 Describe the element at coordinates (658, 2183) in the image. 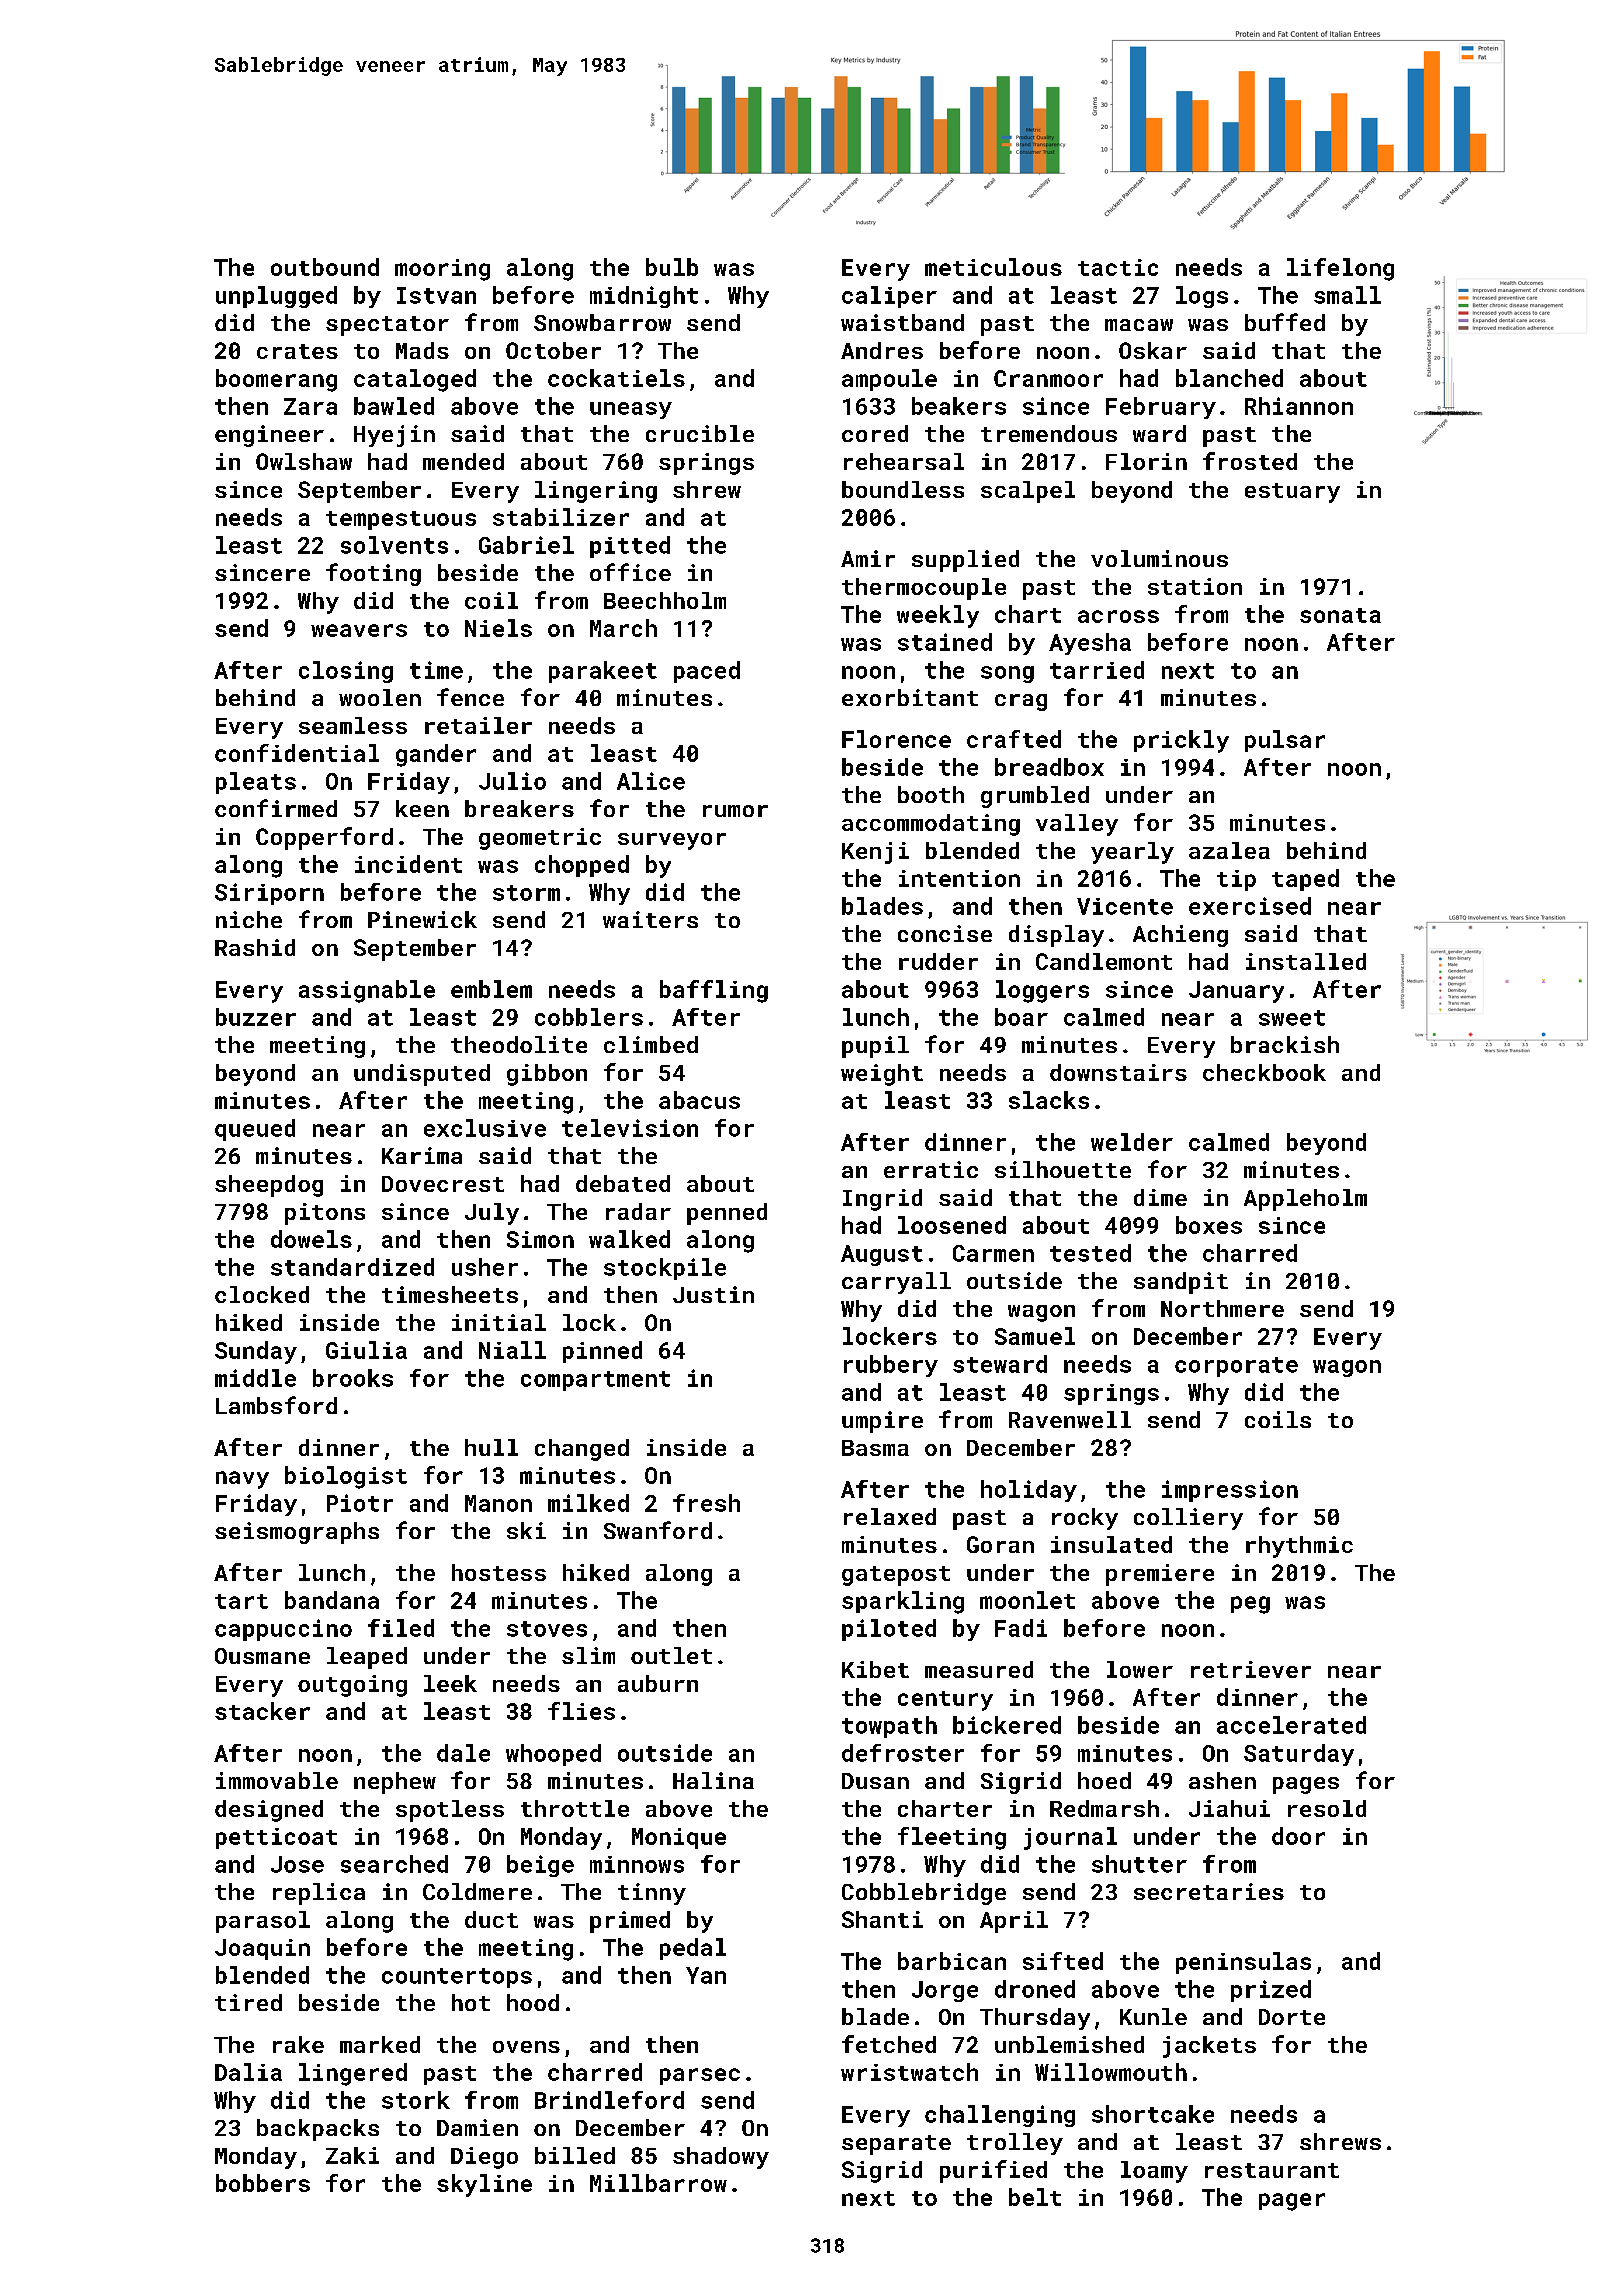

I see `Millbarrow` at that location.
